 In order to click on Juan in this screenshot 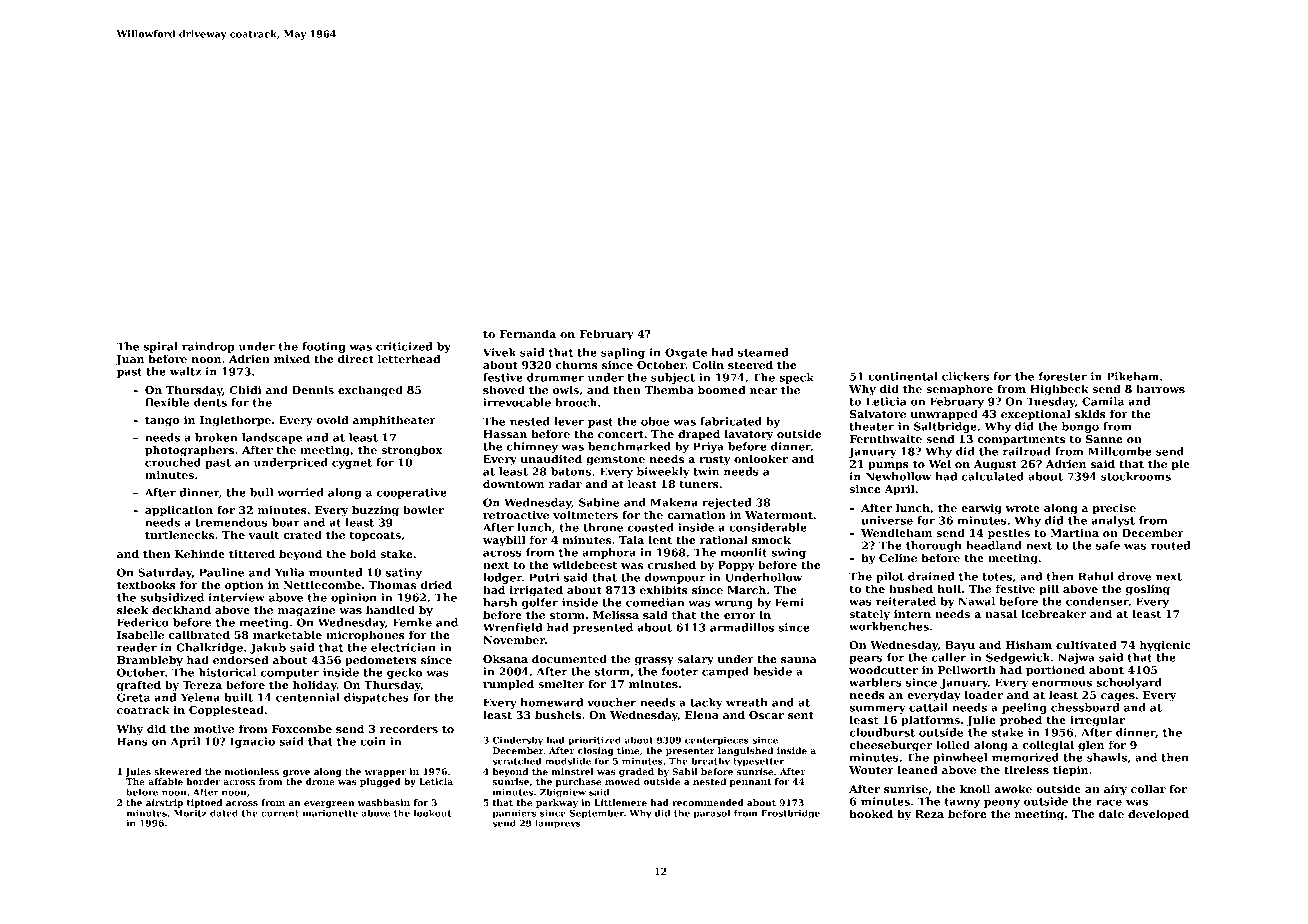, I will do `click(130, 360)`.
